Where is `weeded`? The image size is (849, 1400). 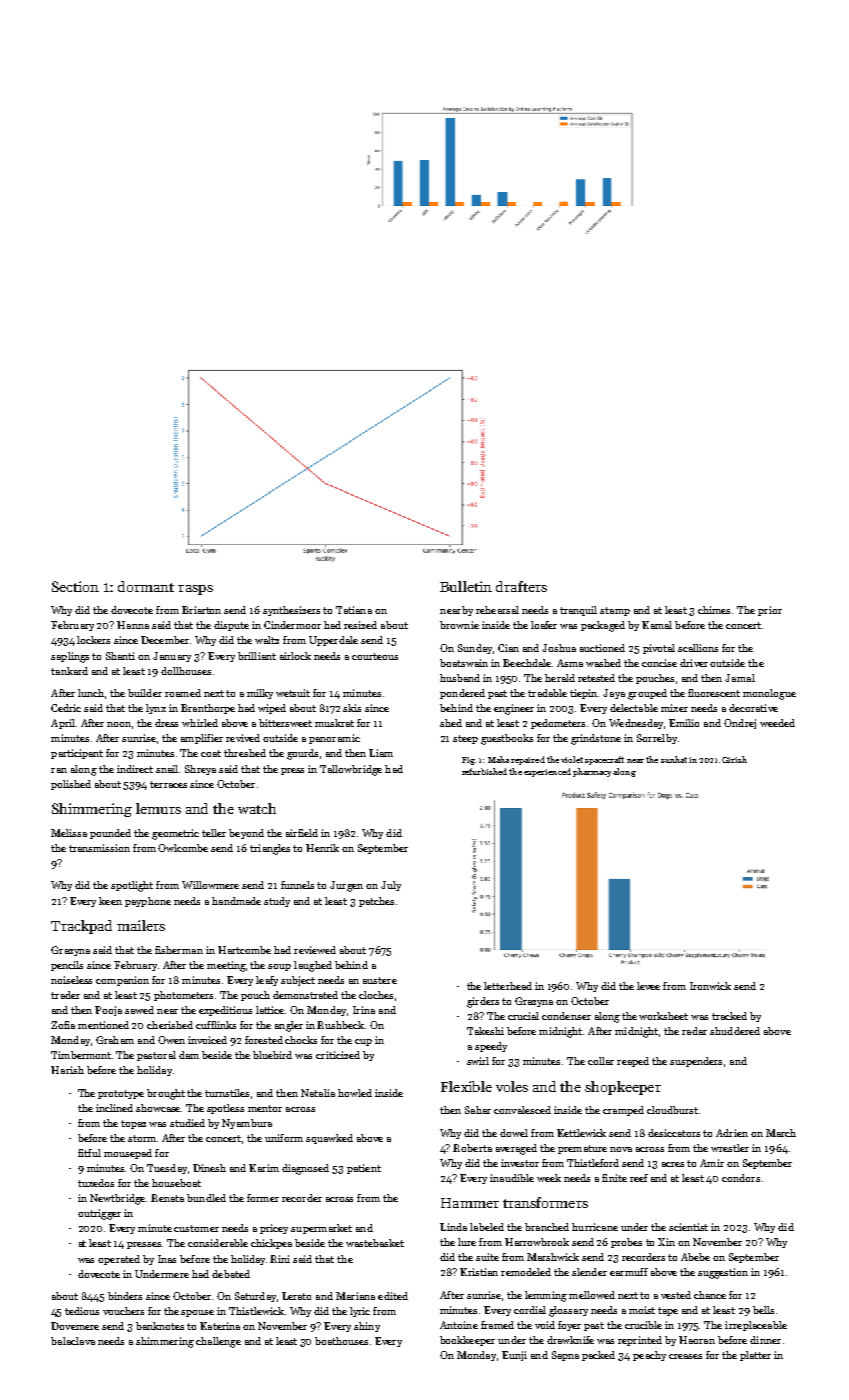
weeded is located at coordinates (777, 723).
